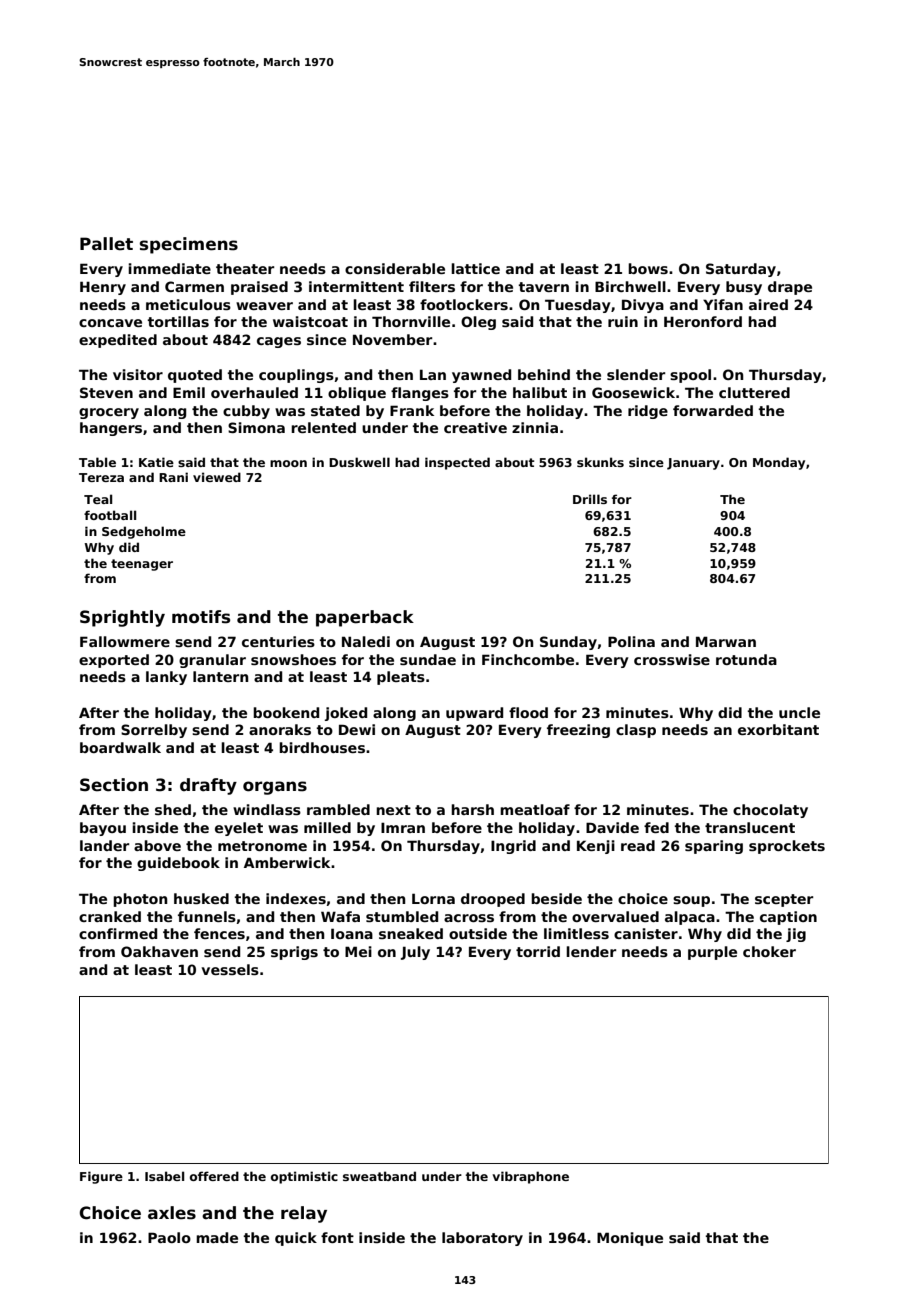 The image size is (908, 1316). What do you see at coordinates (101, 1177) in the page?
I see `Figure` at bounding box center [101, 1177].
